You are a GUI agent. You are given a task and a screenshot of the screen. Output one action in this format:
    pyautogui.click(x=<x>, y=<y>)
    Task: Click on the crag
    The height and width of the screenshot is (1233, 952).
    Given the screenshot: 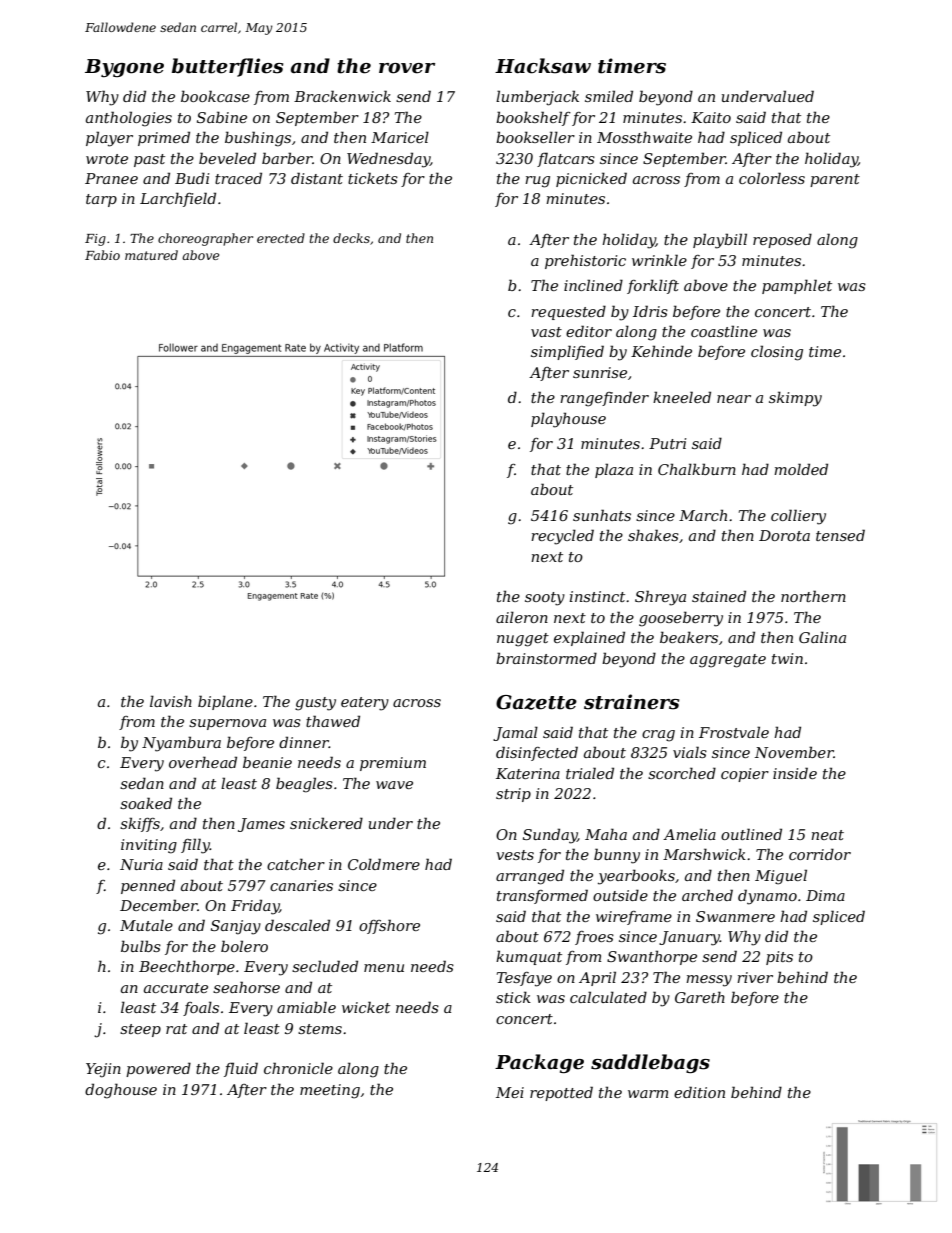 What is the action you would take?
    pyautogui.click(x=658, y=736)
